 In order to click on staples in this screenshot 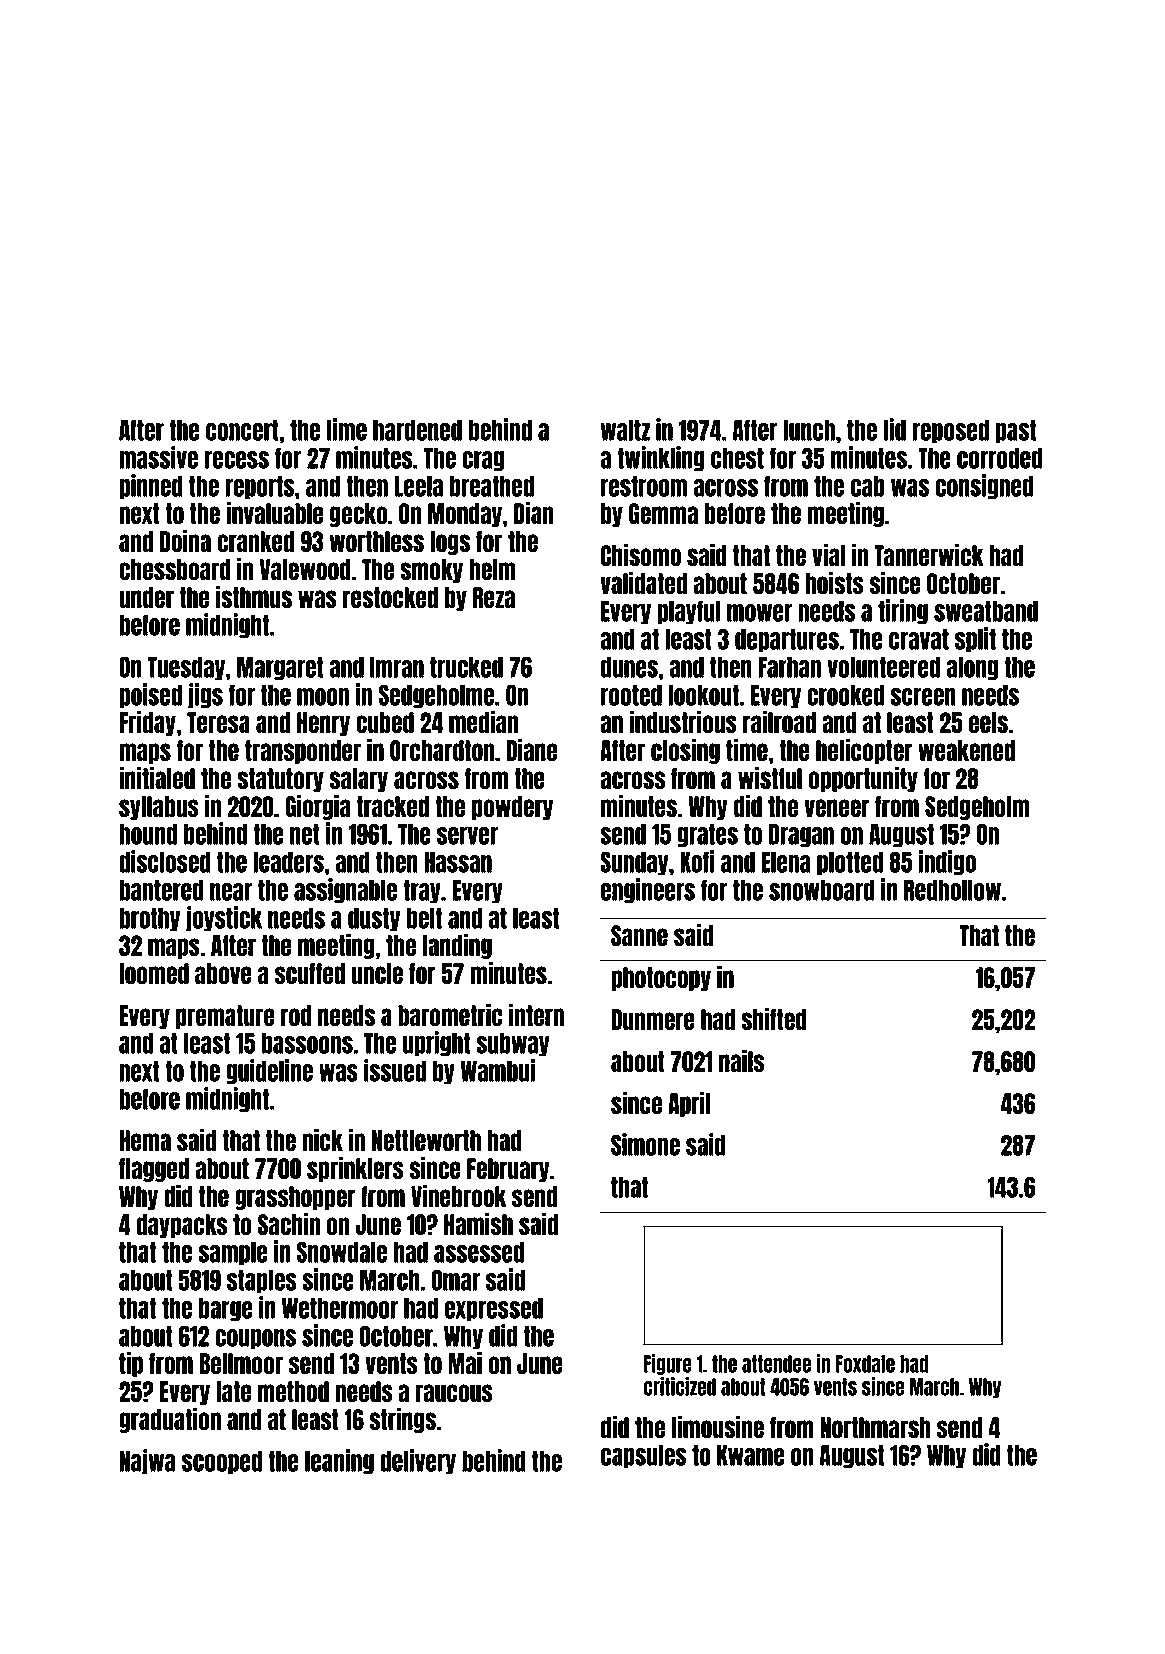, I will do `click(262, 1282)`.
